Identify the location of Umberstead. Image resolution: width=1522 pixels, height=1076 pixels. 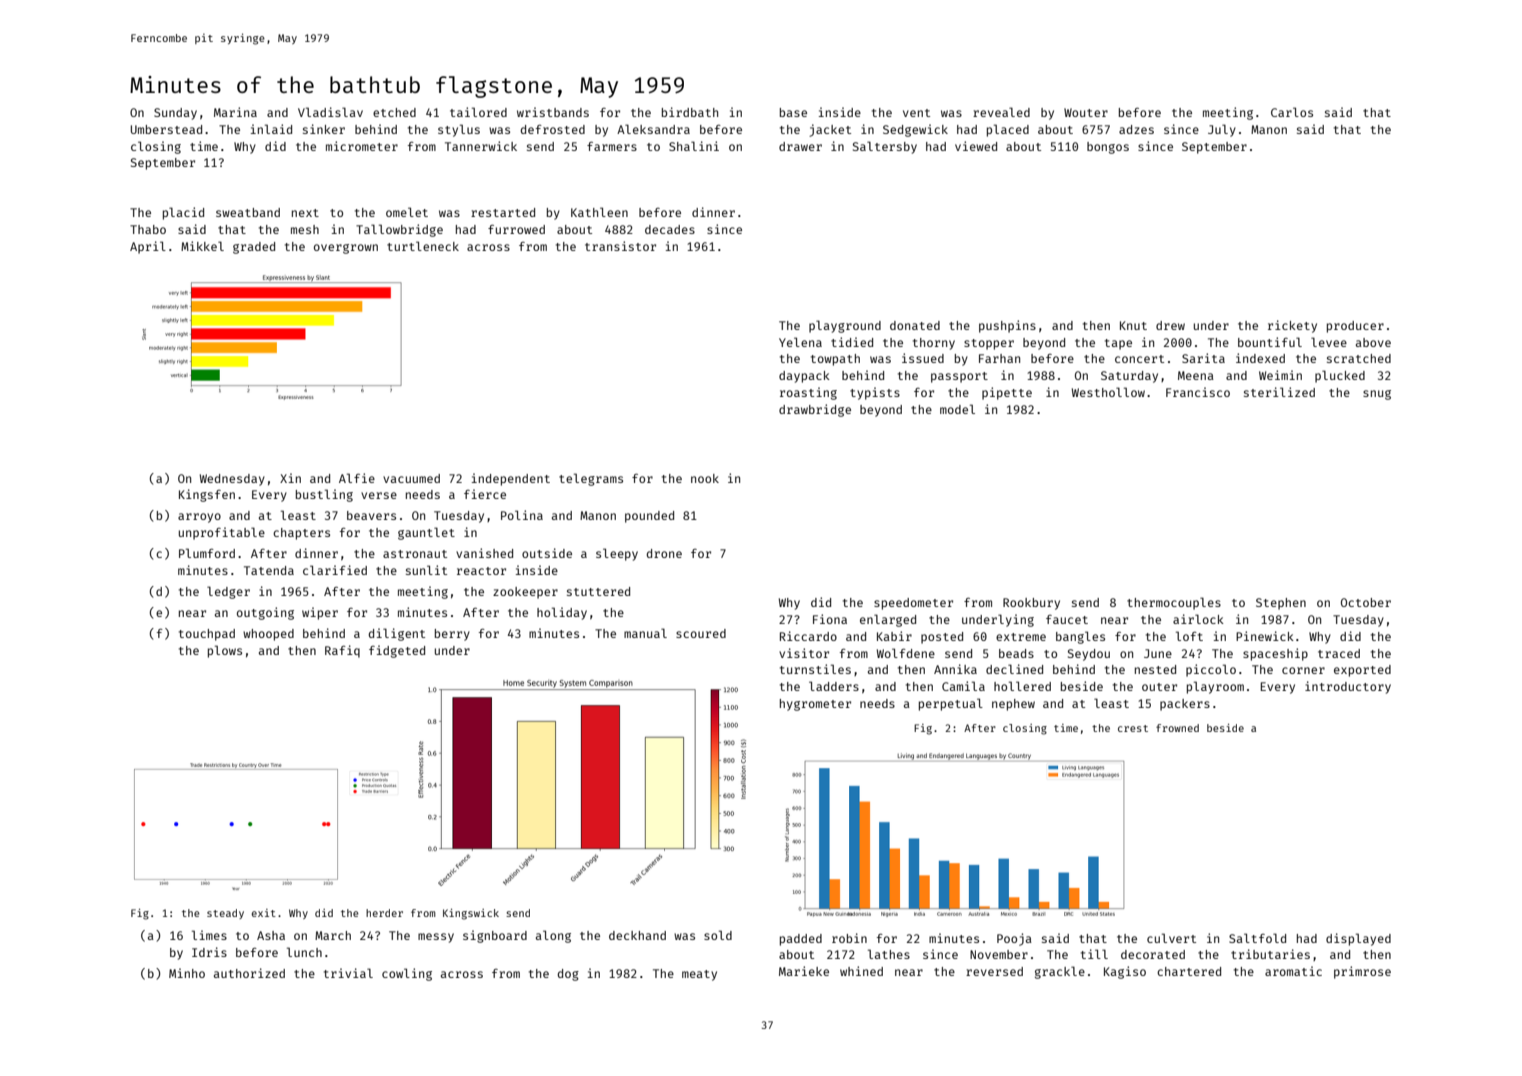
(166, 129).
